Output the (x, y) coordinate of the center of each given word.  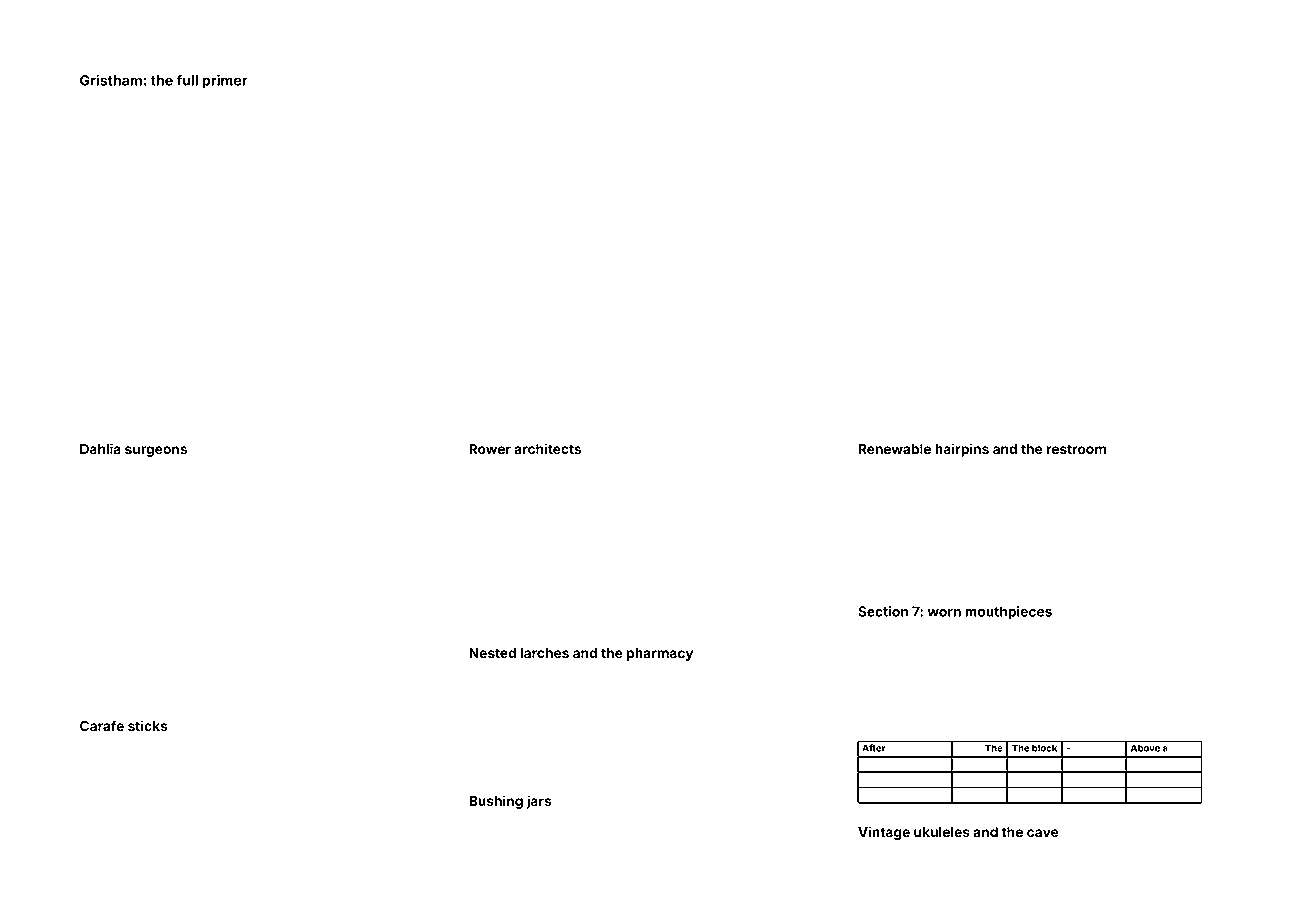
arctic (746, 568)
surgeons (156, 451)
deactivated (566, 851)
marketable (980, 554)
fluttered (1088, 853)
